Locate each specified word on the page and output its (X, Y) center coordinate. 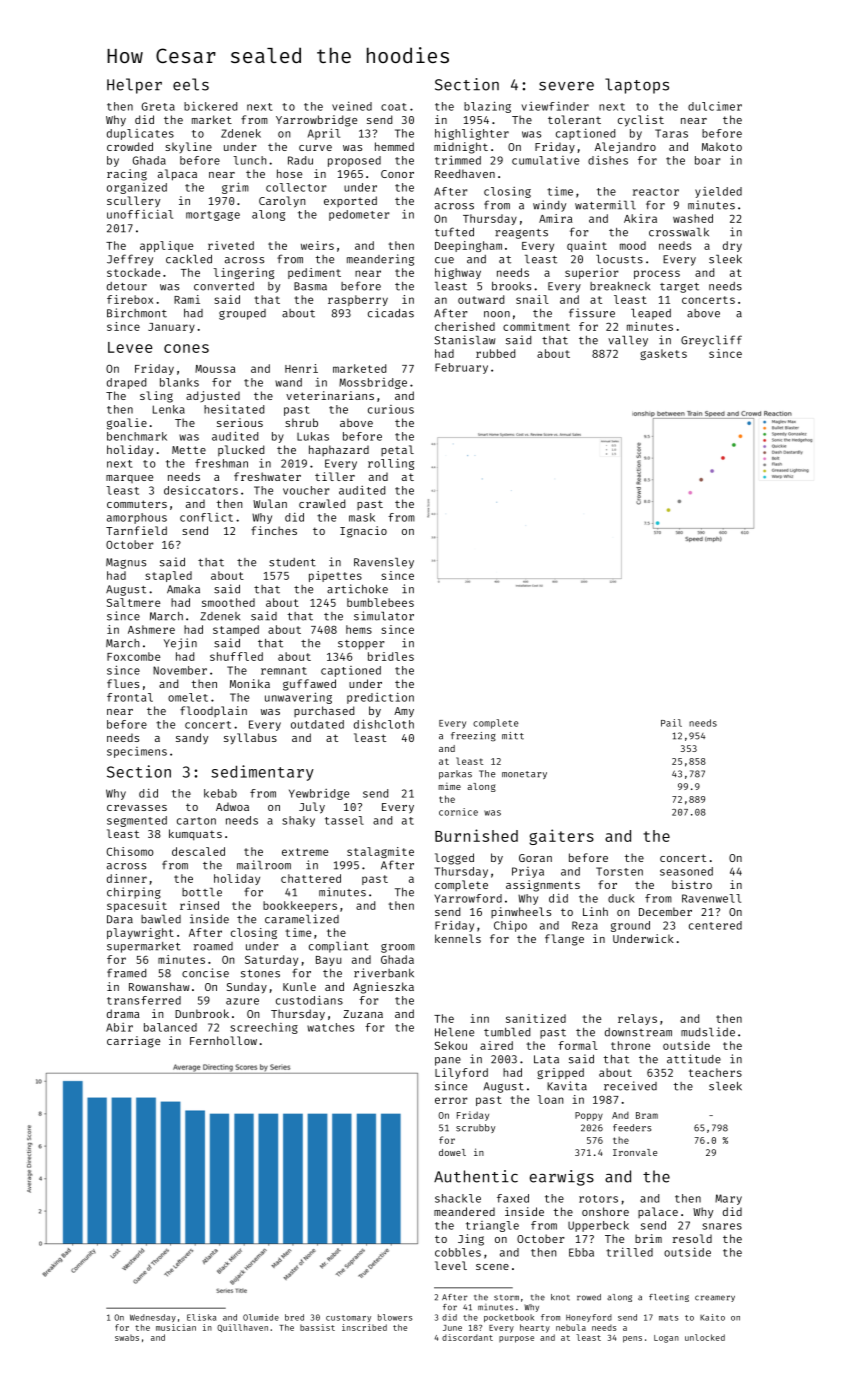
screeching (264, 1028)
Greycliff (711, 341)
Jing (471, 1240)
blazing (487, 107)
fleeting (669, 1297)
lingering (244, 273)
